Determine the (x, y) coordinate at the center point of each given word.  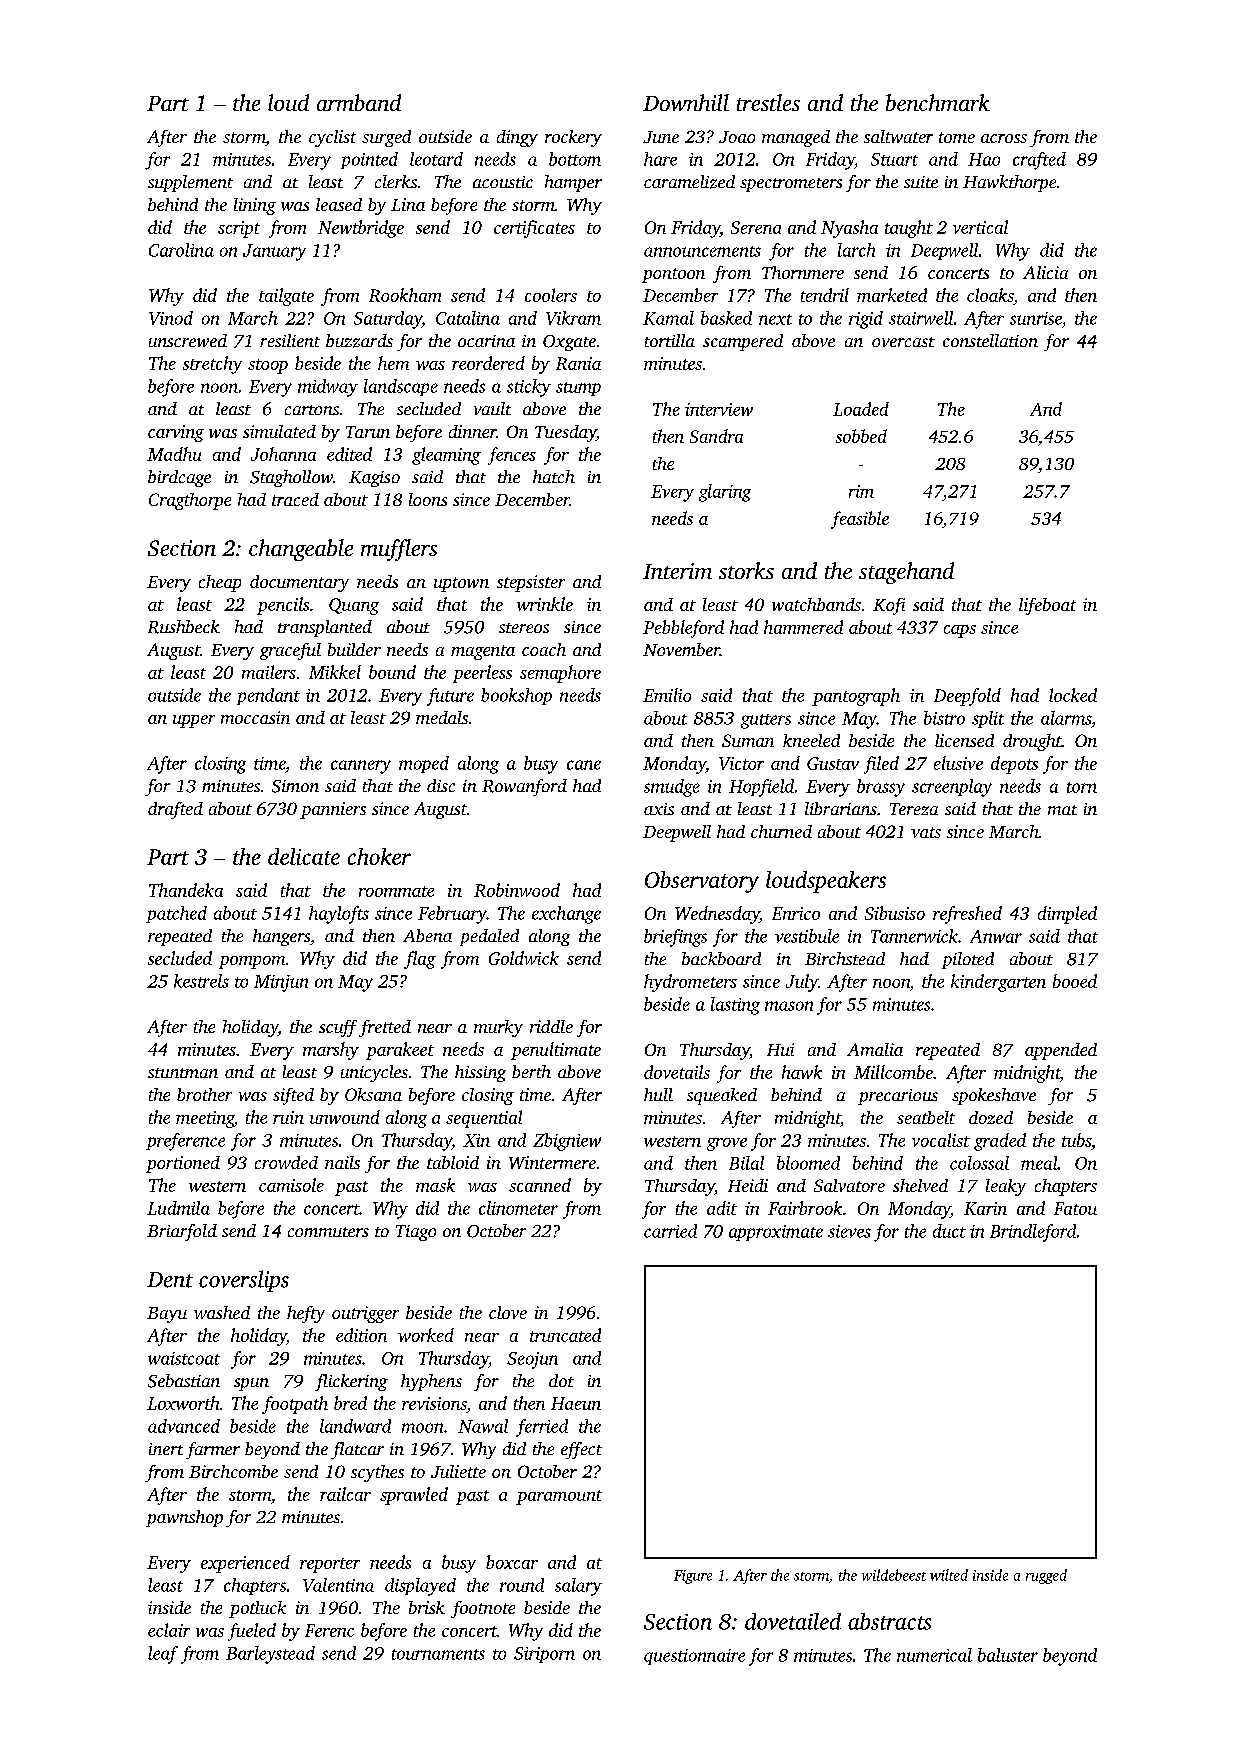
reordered (488, 363)
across (1004, 138)
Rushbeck (184, 627)
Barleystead (270, 1655)
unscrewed (188, 340)
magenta (483, 652)
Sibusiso (895, 913)
